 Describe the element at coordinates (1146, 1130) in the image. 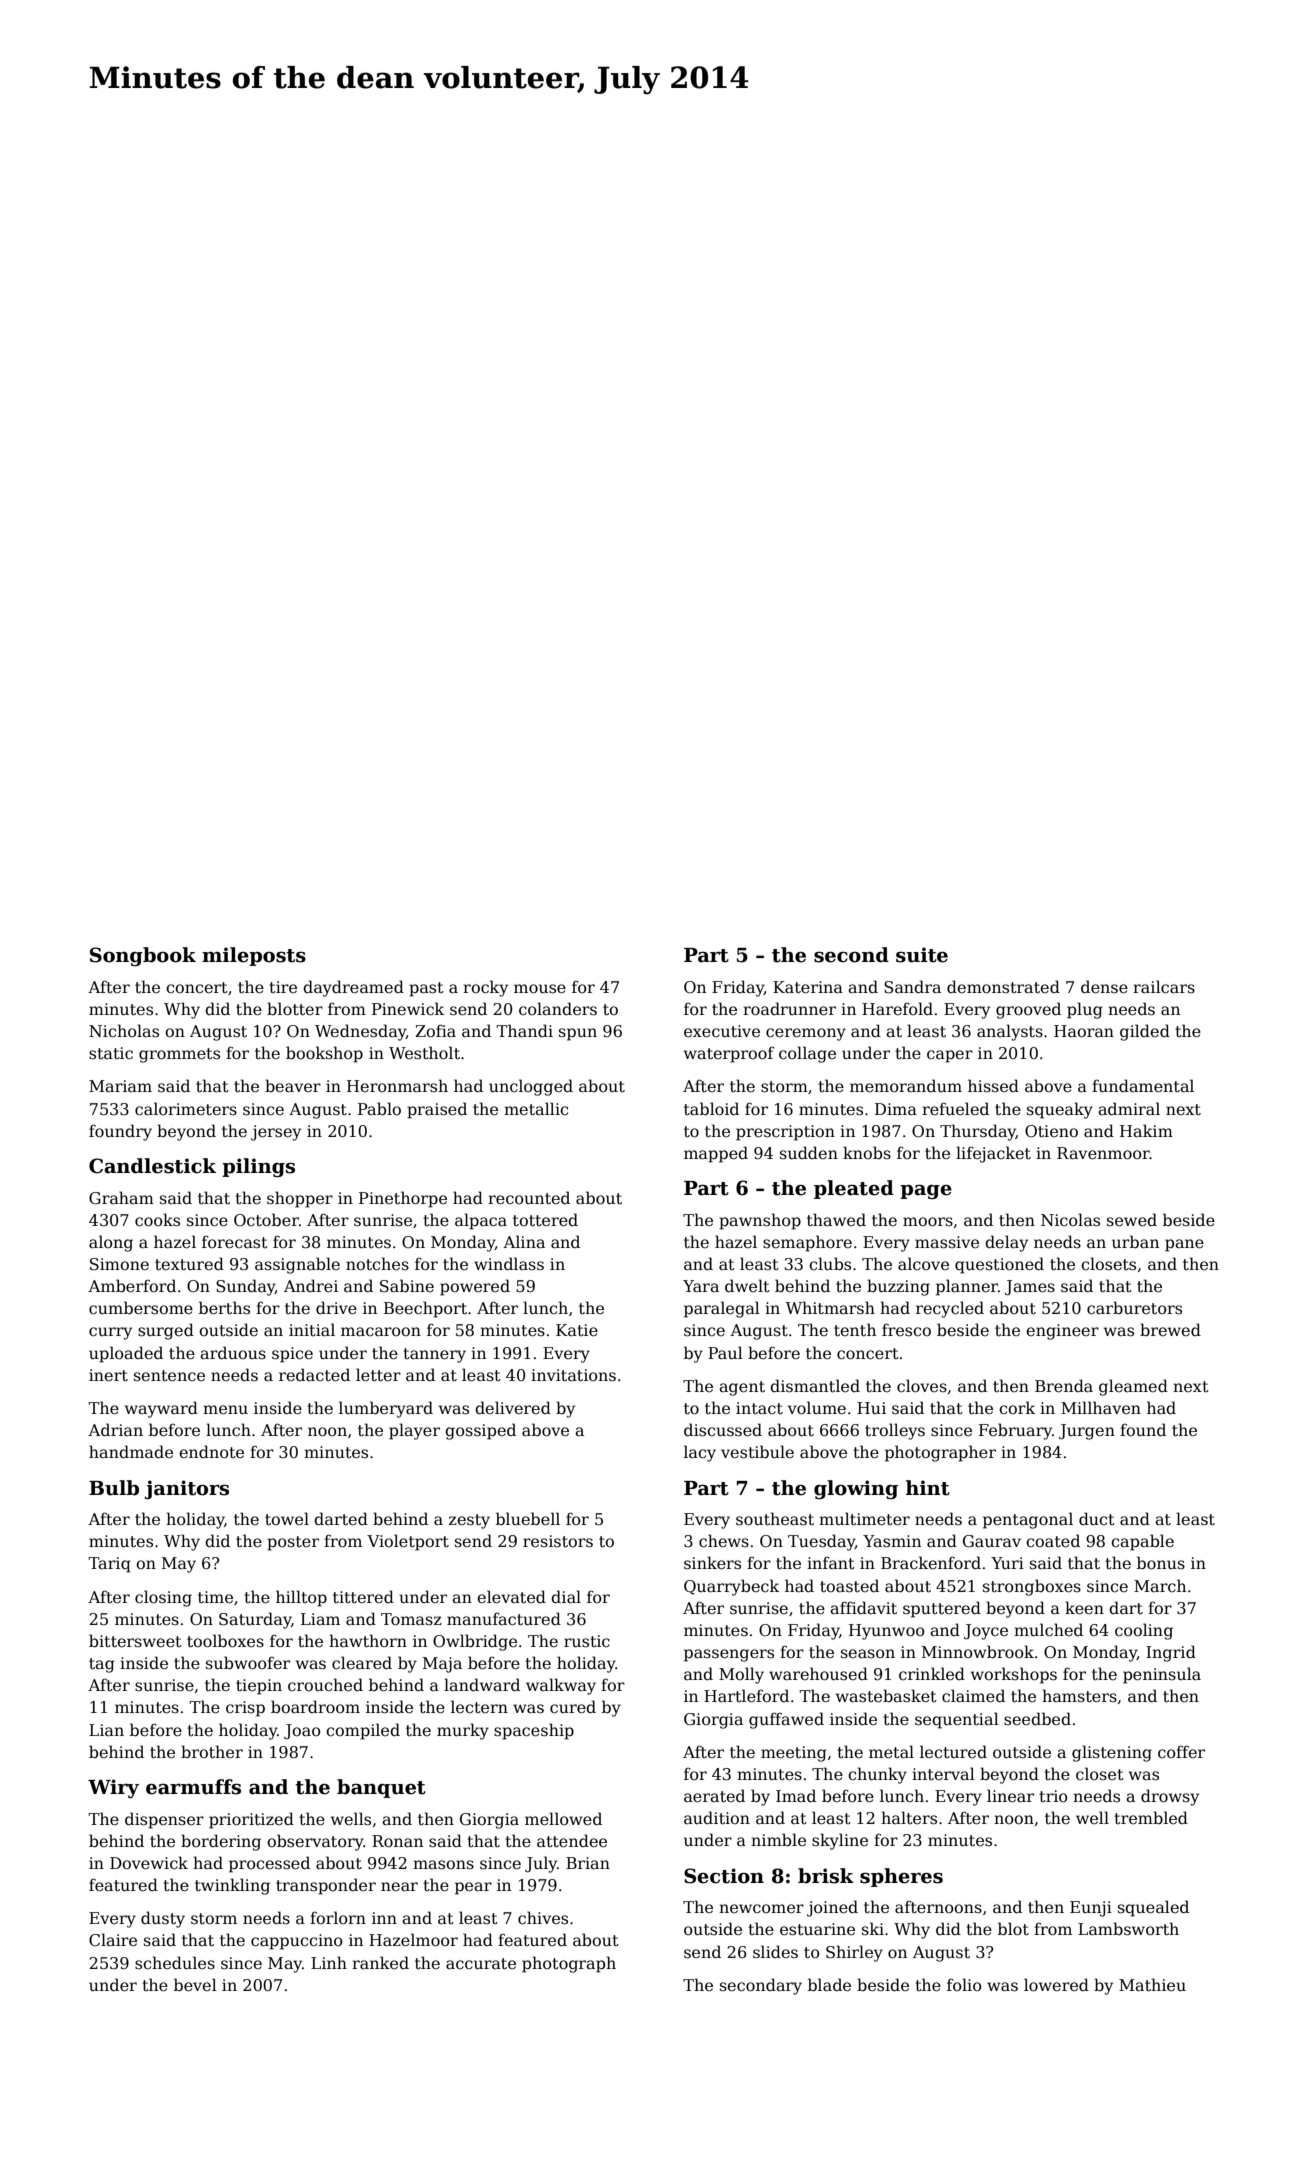

I see `Hakim` at that location.
